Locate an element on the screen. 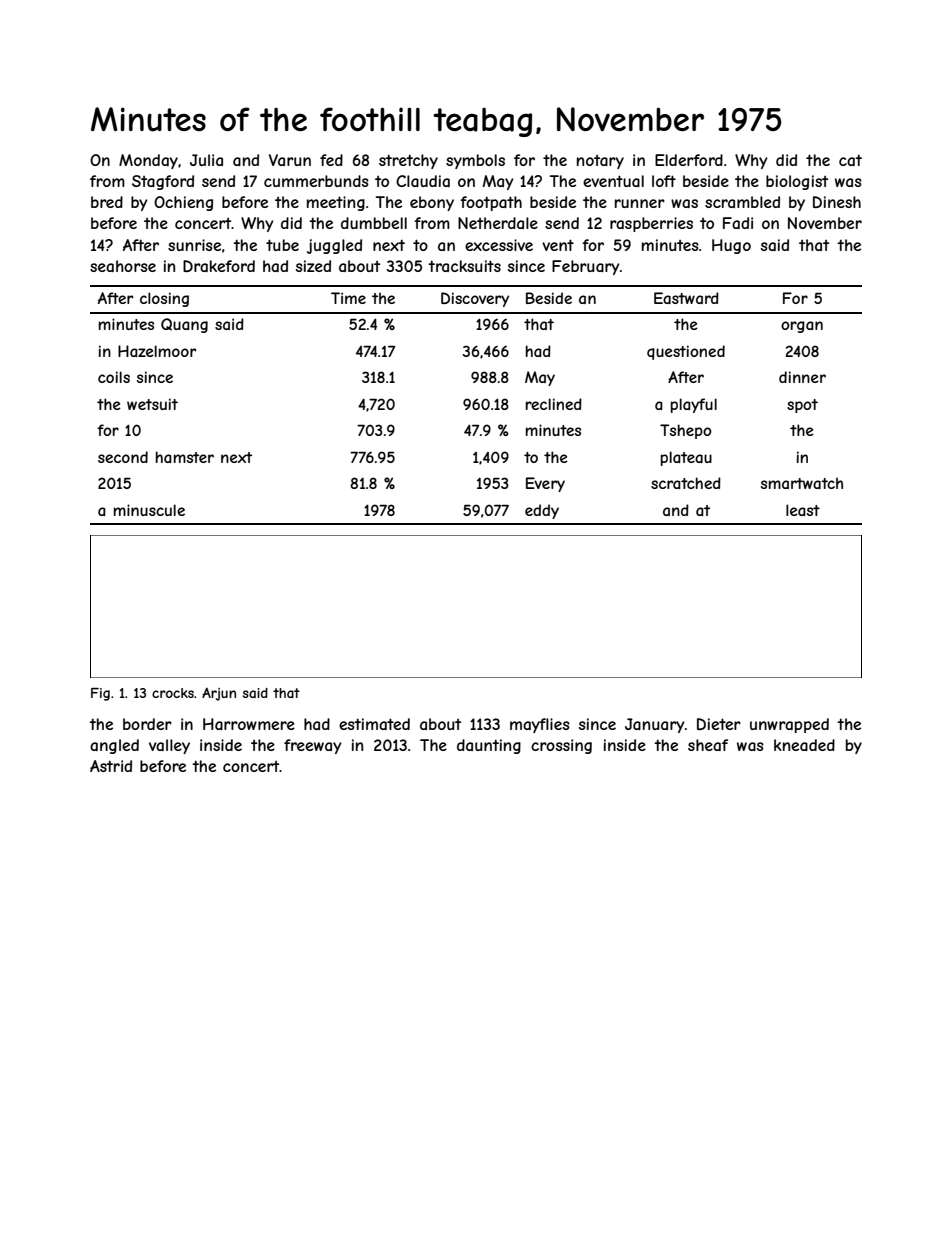  closing is located at coordinates (164, 299).
